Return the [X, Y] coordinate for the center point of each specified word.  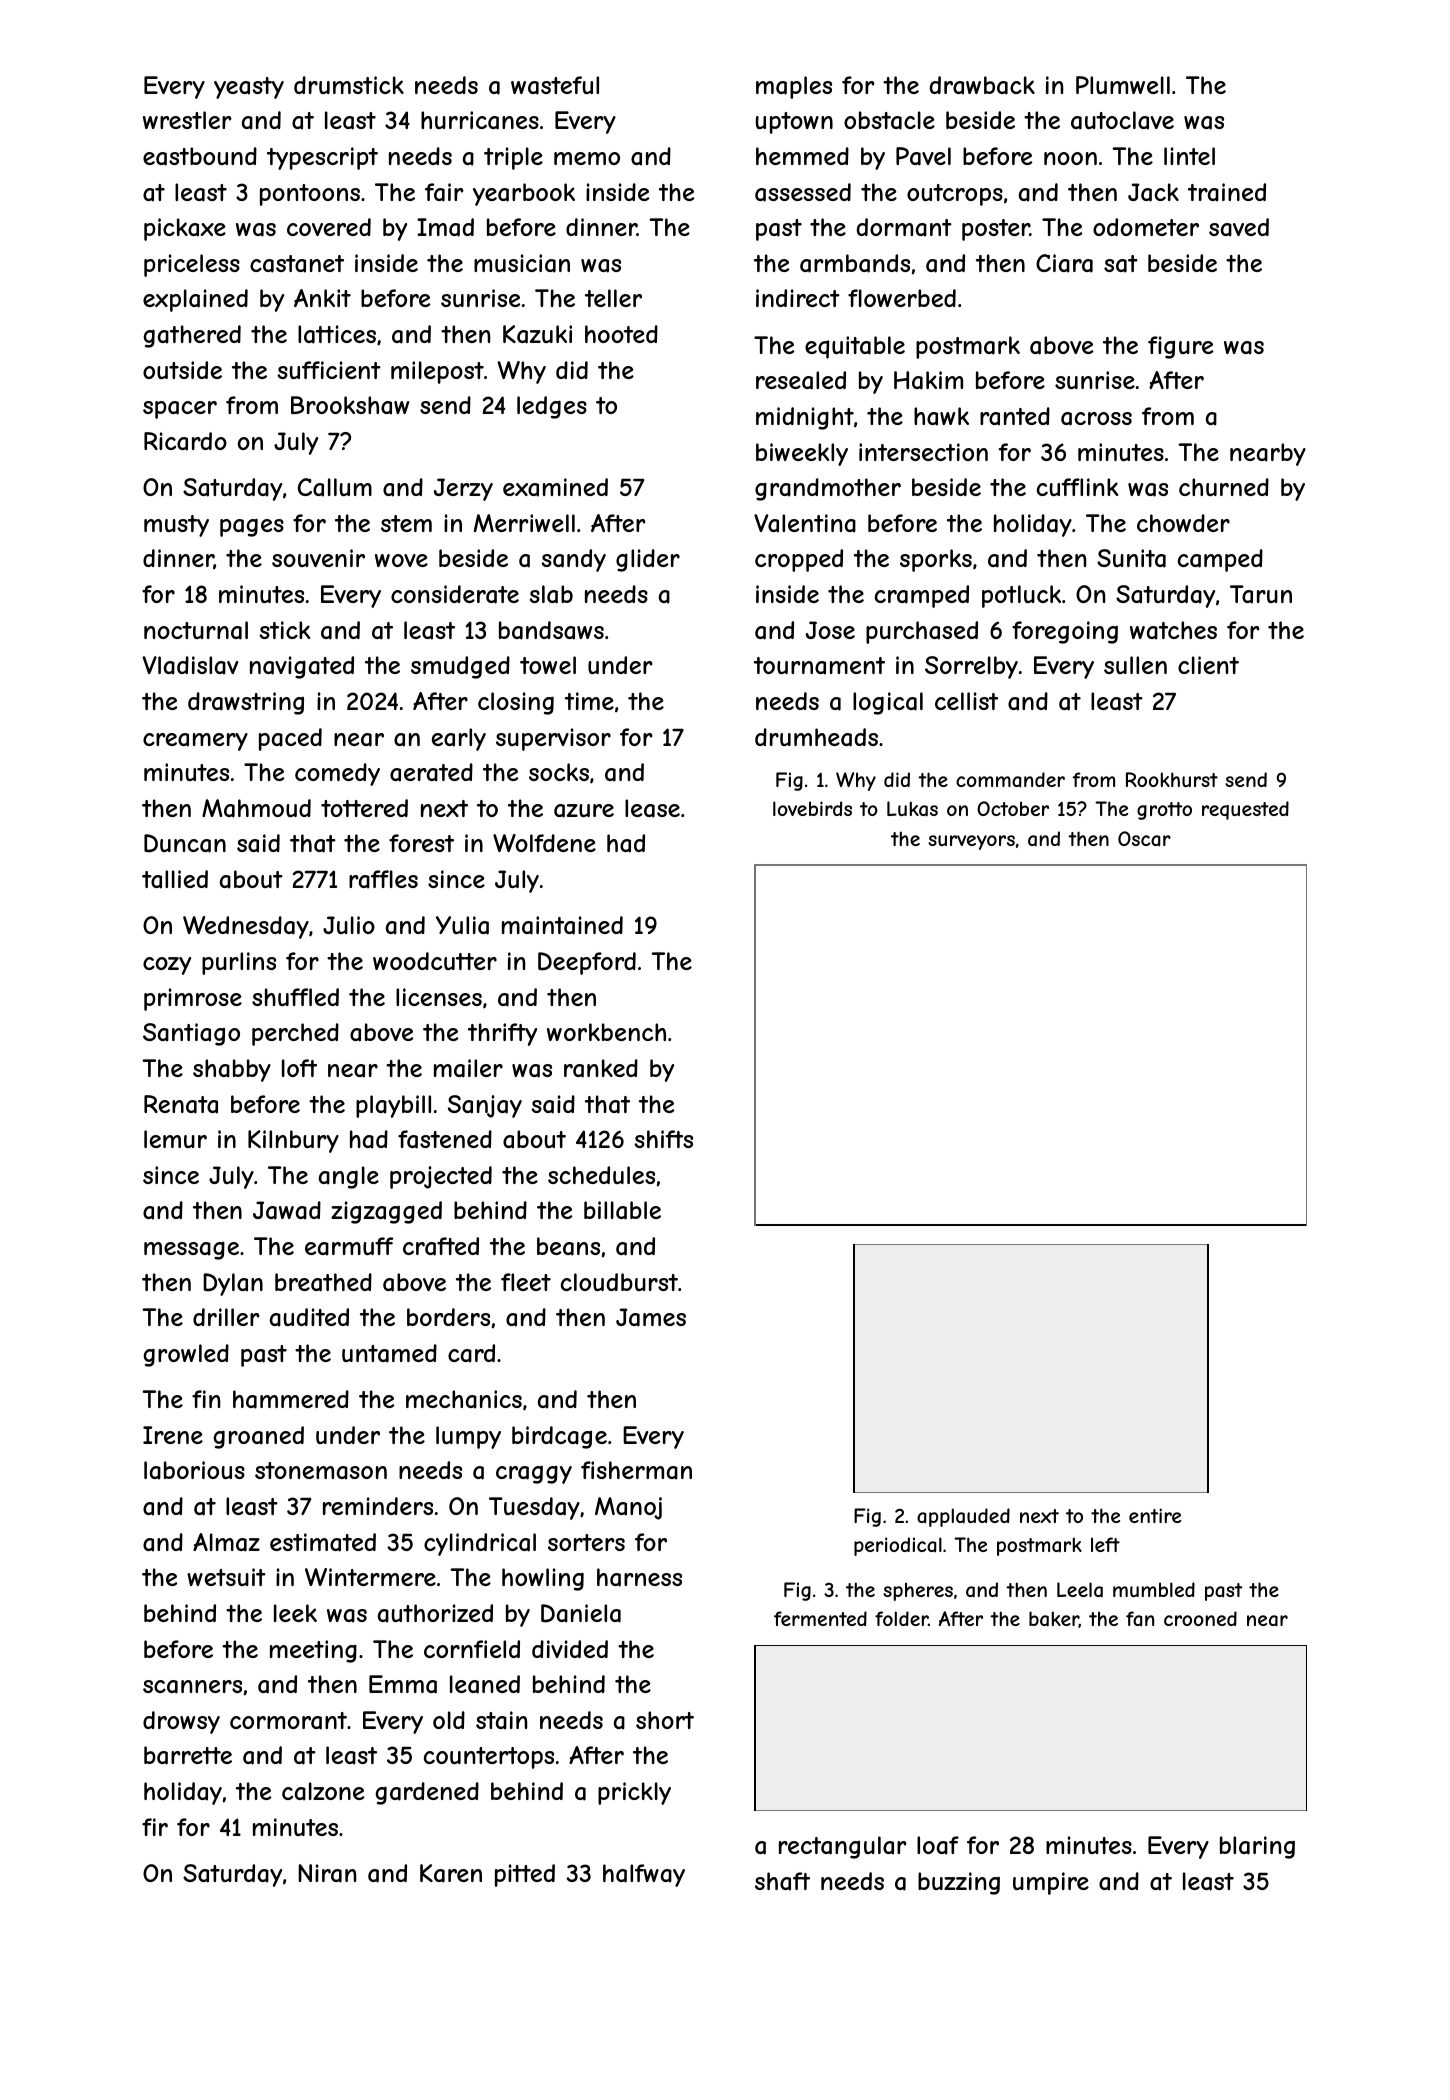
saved [1239, 227]
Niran [327, 1873]
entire [1155, 1515]
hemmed [802, 156]
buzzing [959, 1883]
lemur [175, 1139]
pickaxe [185, 229]
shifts [663, 1139]
